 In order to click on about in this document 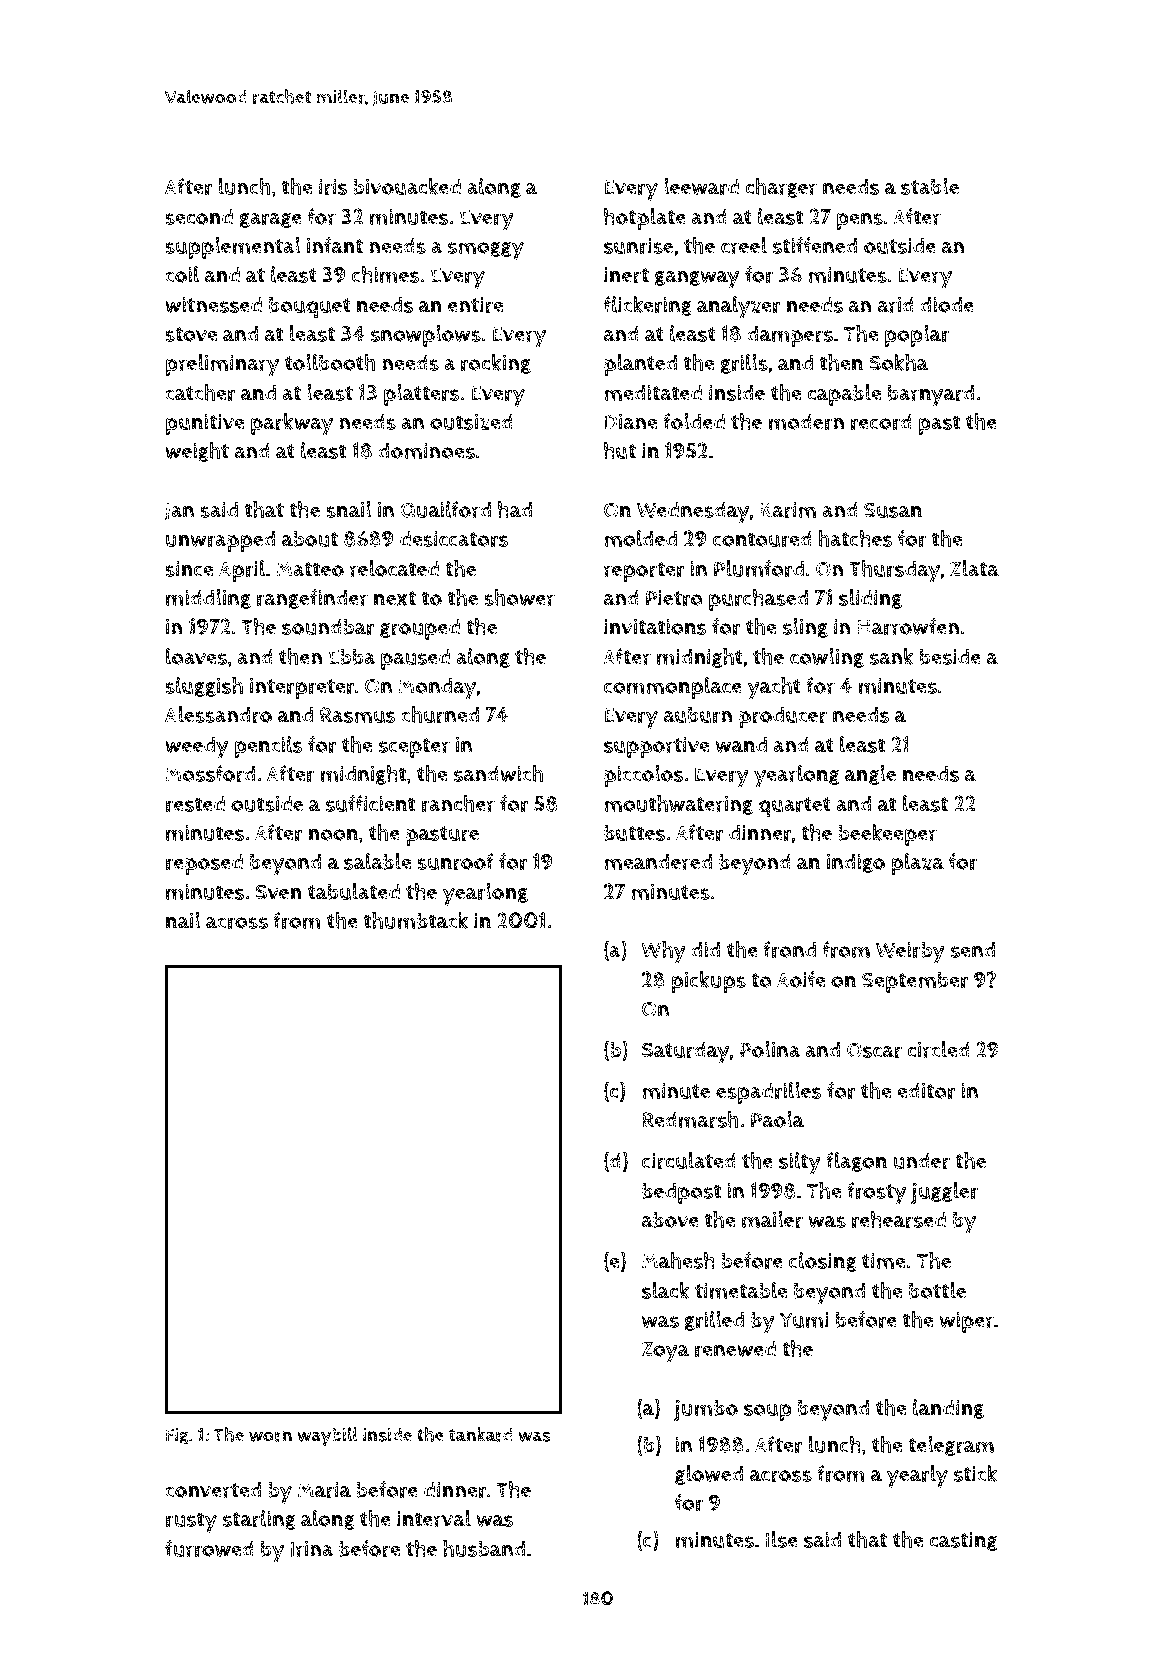, I will do `click(310, 539)`.
